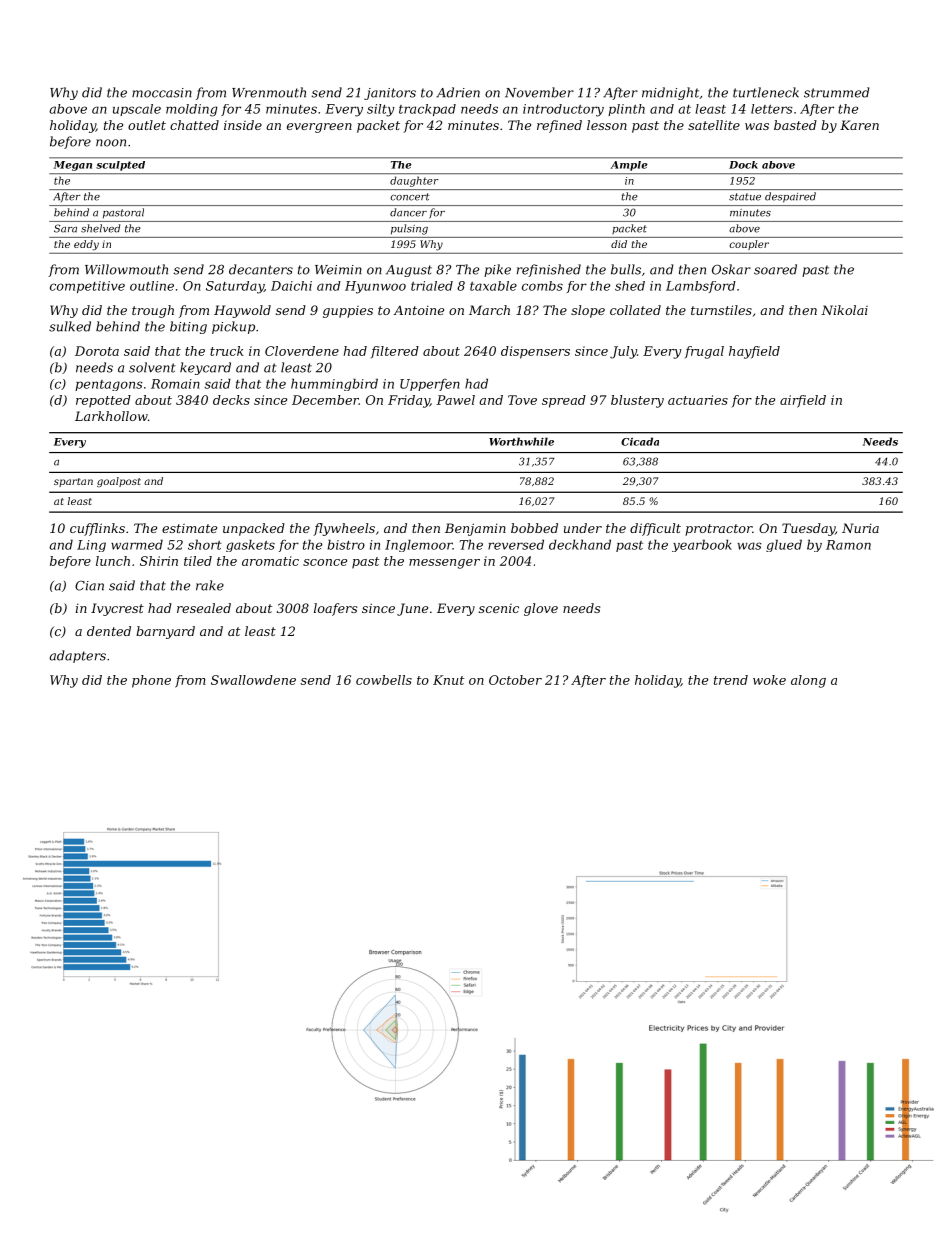 The image size is (952, 1233). Describe the element at coordinates (535, 352) in the image. I see `dispensers` at that location.
